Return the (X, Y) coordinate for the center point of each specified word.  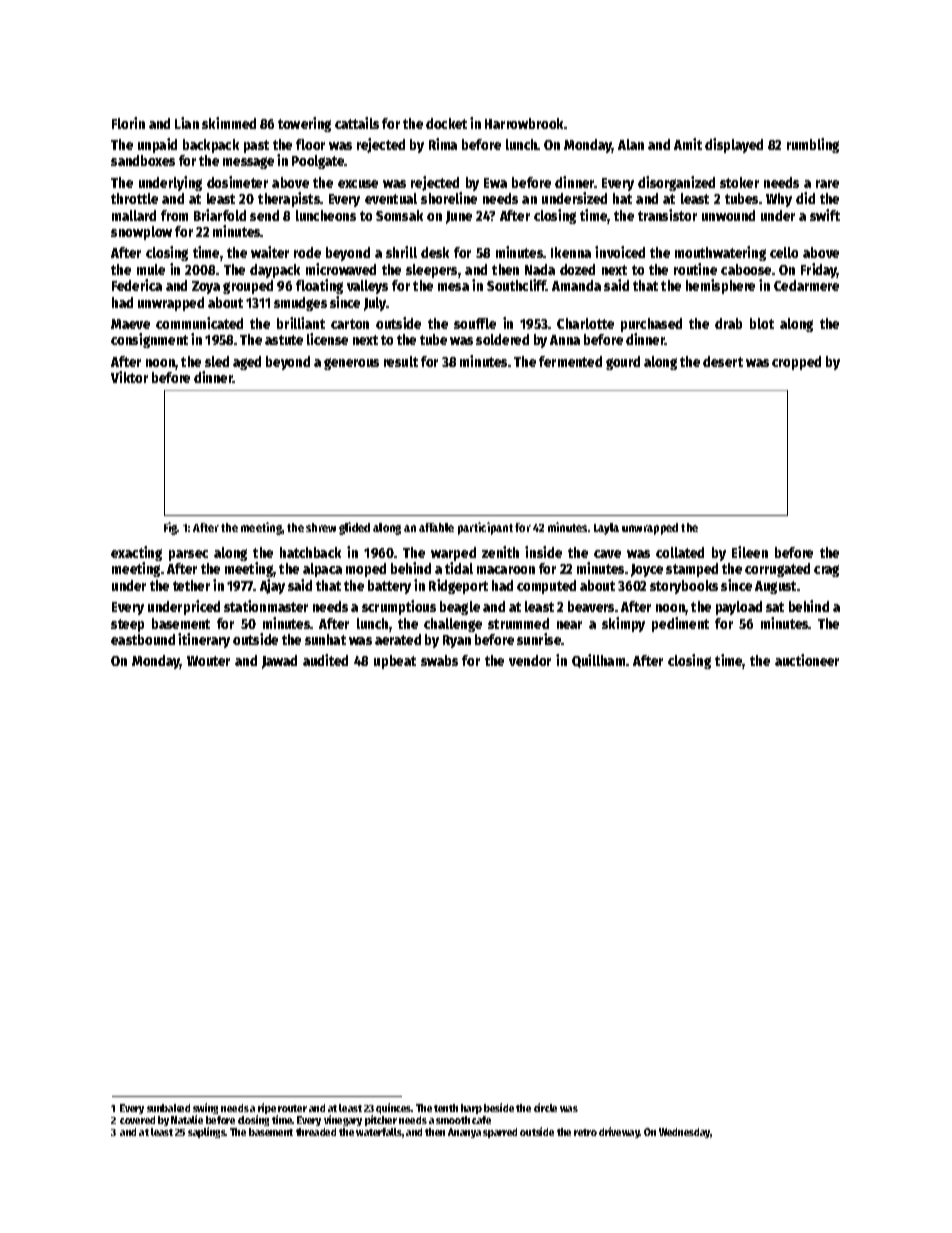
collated (680, 552)
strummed (518, 623)
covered (137, 1120)
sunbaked (168, 1108)
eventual (391, 198)
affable (436, 527)
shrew (321, 527)
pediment (680, 624)
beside (499, 1107)
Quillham (598, 661)
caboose (746, 269)
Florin (128, 123)
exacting (136, 553)
